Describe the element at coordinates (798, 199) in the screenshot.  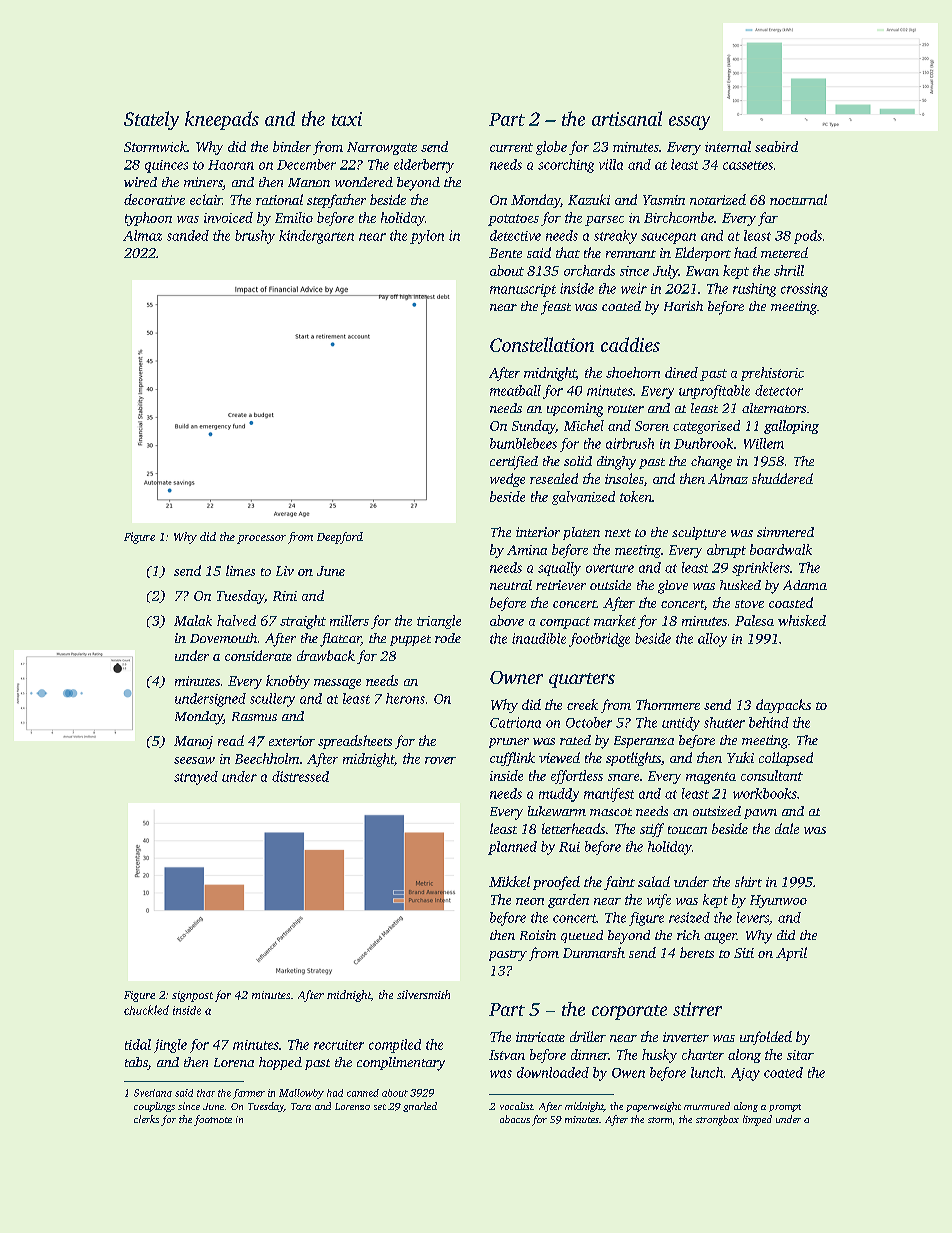
I see `nocturnal` at that location.
